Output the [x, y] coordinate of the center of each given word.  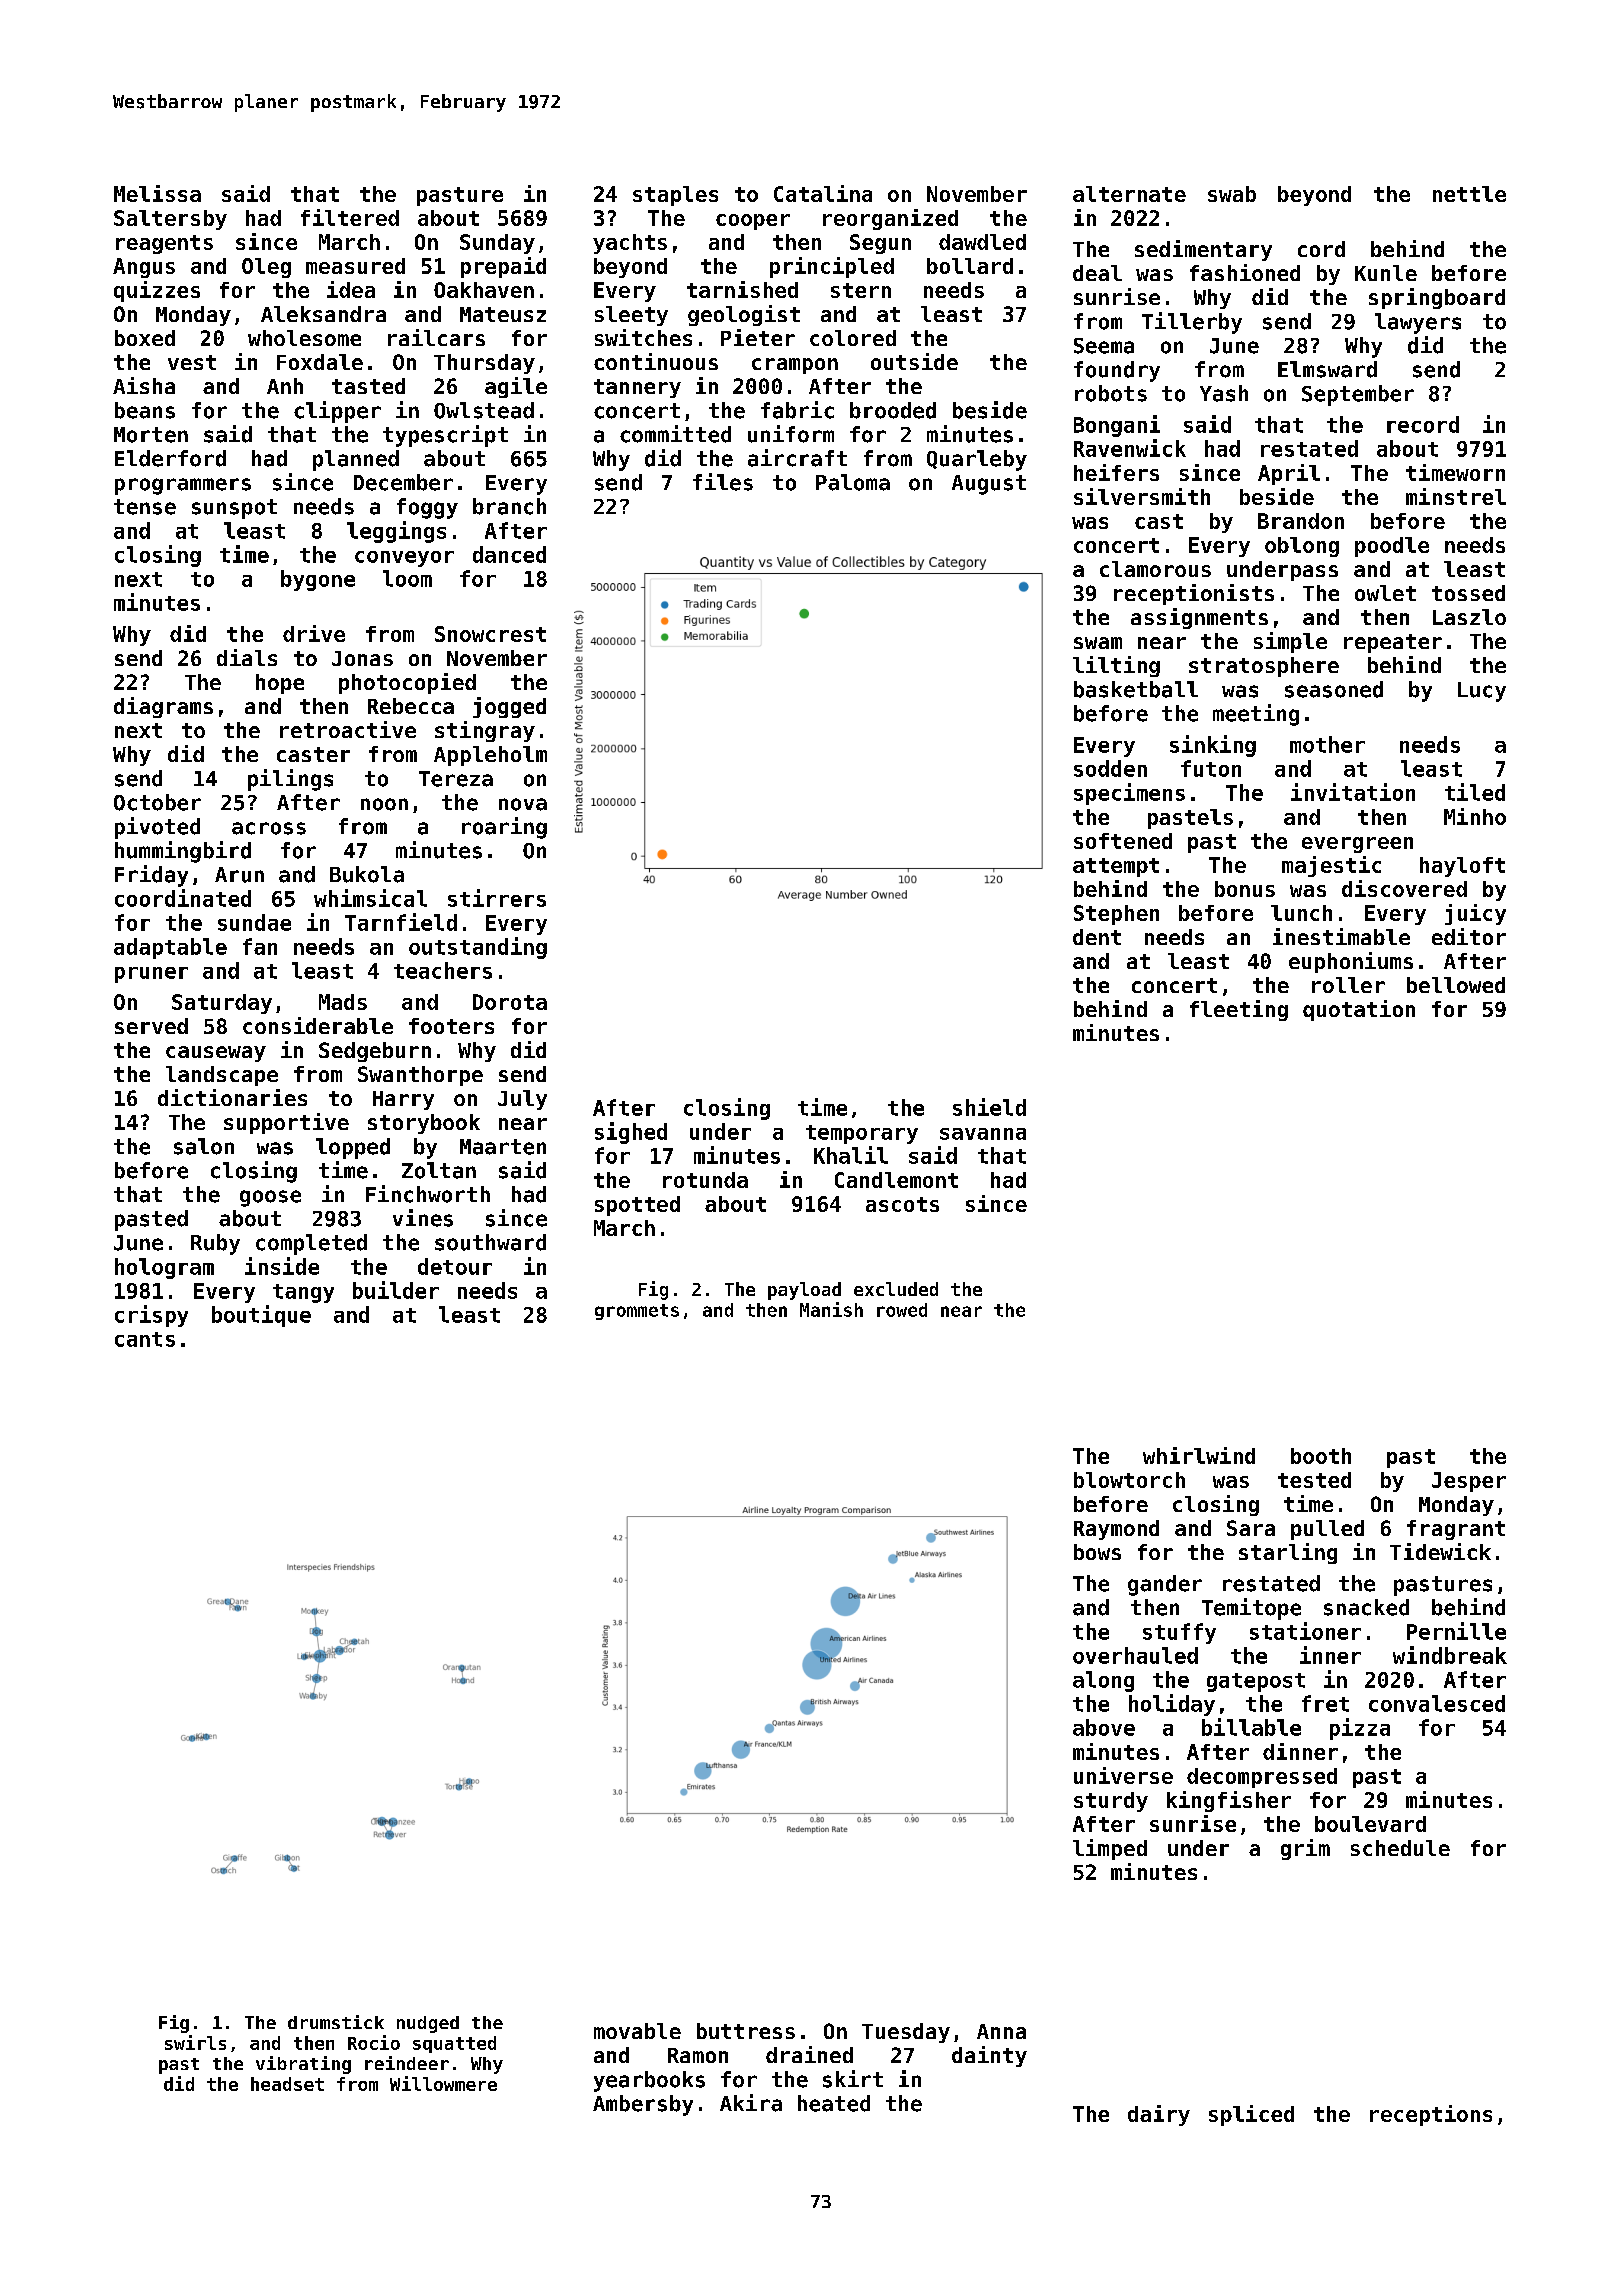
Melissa [157, 193]
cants [145, 1339]
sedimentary [1203, 250]
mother [1327, 744]
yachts [630, 244]
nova [523, 804]
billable [1251, 1727]
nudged [428, 2024]
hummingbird [183, 852]
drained [809, 2054]
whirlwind [1199, 1455]
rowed [902, 1310]
